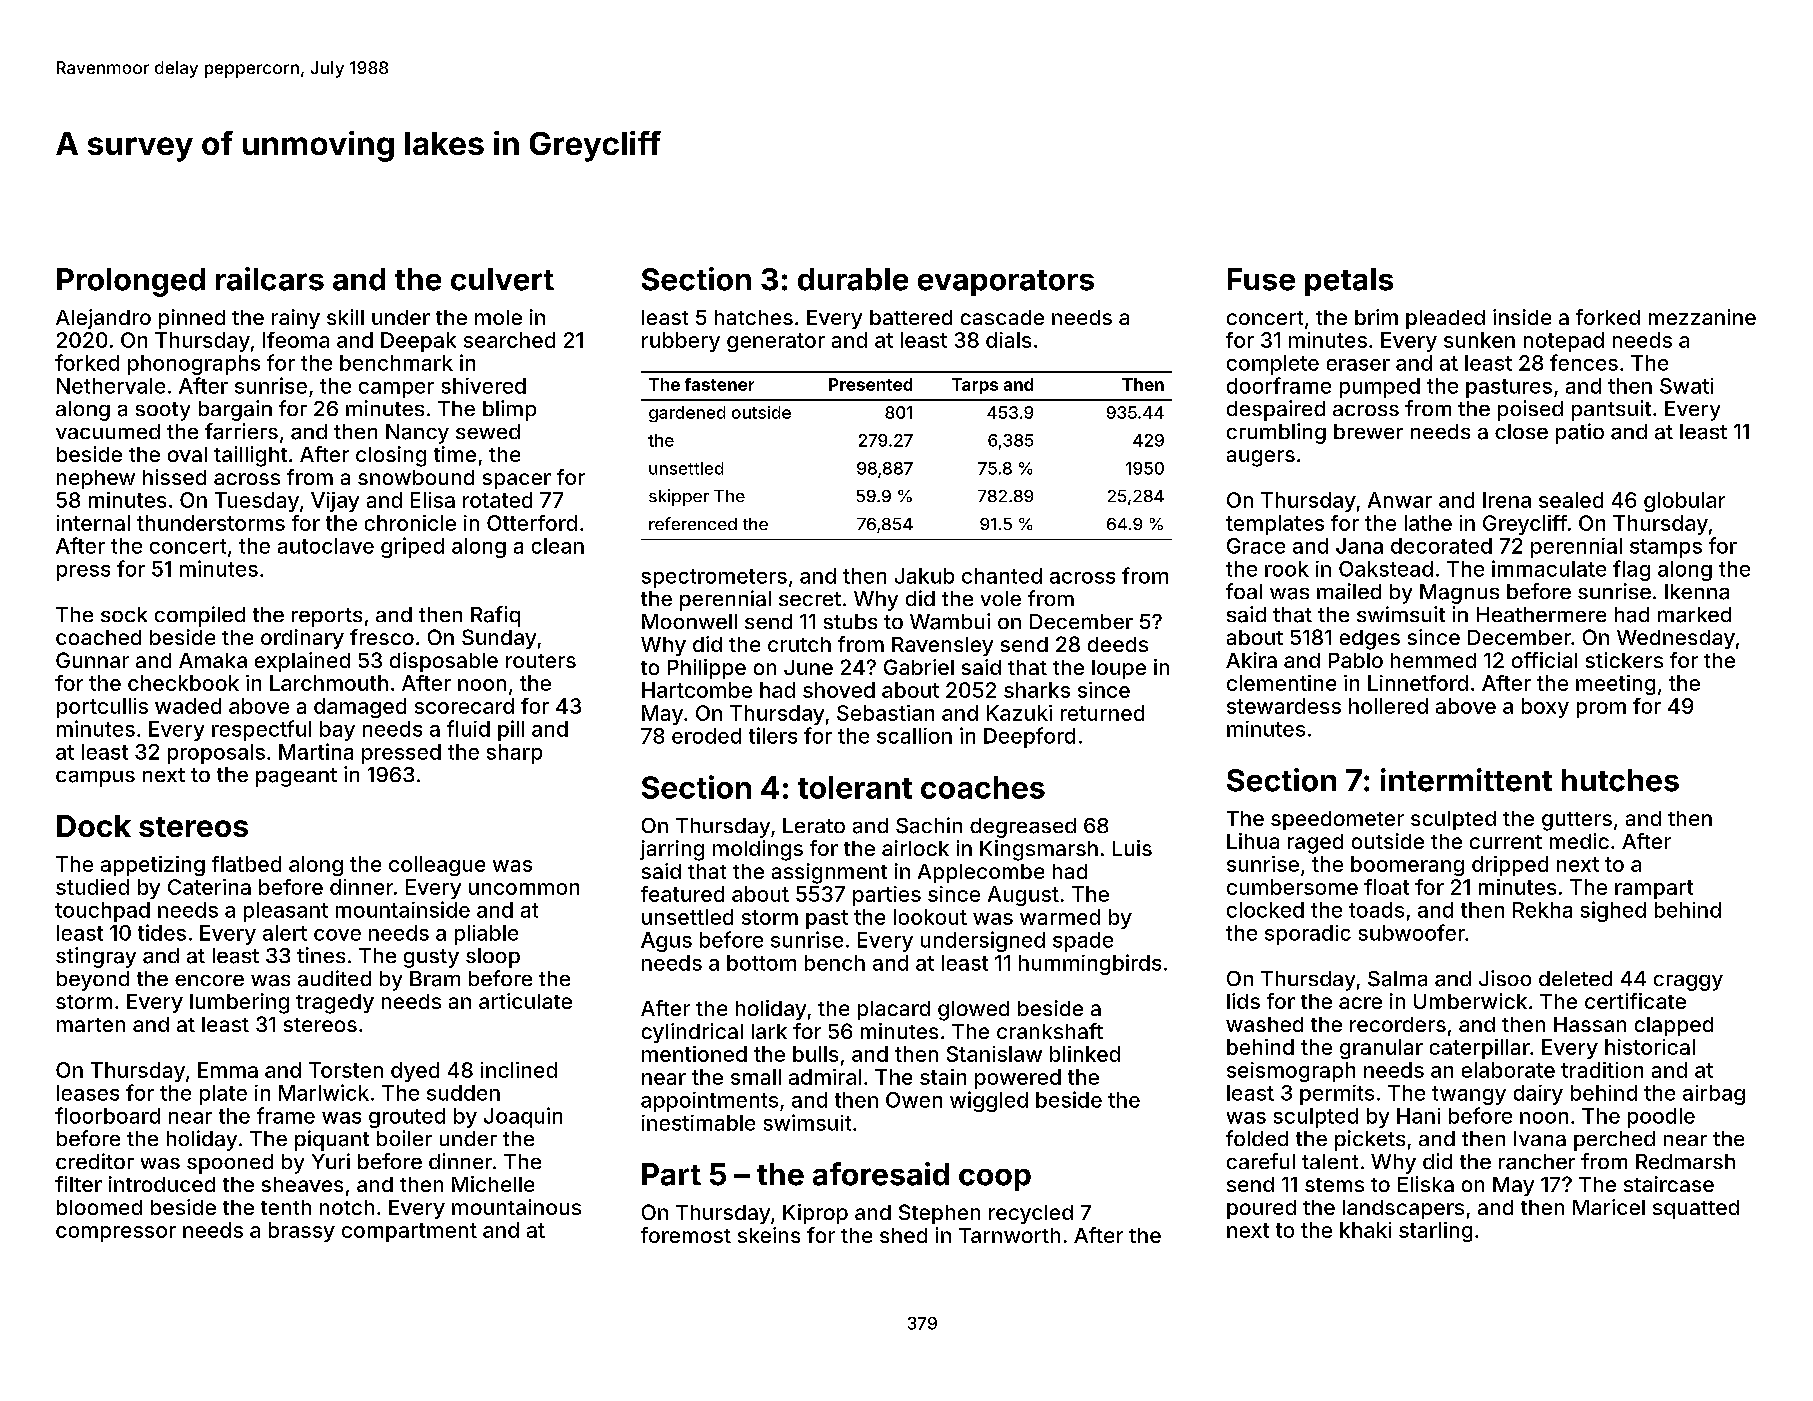 This screenshot has width=1813, height=1401. Describe the element at coordinates (270, 279) in the screenshot. I see `railcars` at that location.
